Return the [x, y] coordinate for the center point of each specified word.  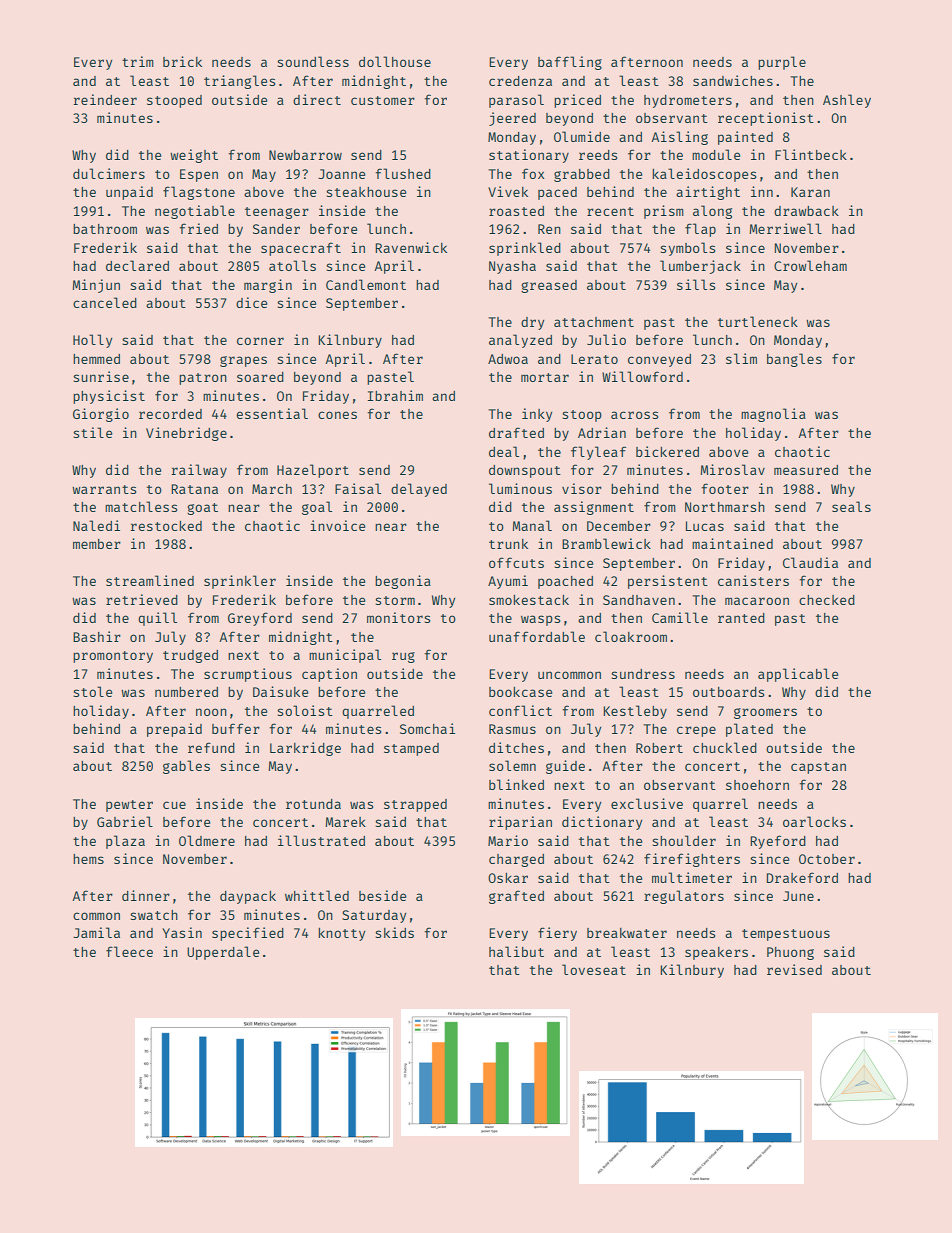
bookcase [521, 692]
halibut [516, 951]
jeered [512, 119]
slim [741, 358]
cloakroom [631, 636]
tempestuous [786, 935]
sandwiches [733, 80]
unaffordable [537, 636]
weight [194, 156]
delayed [419, 490]
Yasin [182, 932]
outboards [729, 692]
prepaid [174, 730]
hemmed [96, 359]
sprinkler [240, 582]
